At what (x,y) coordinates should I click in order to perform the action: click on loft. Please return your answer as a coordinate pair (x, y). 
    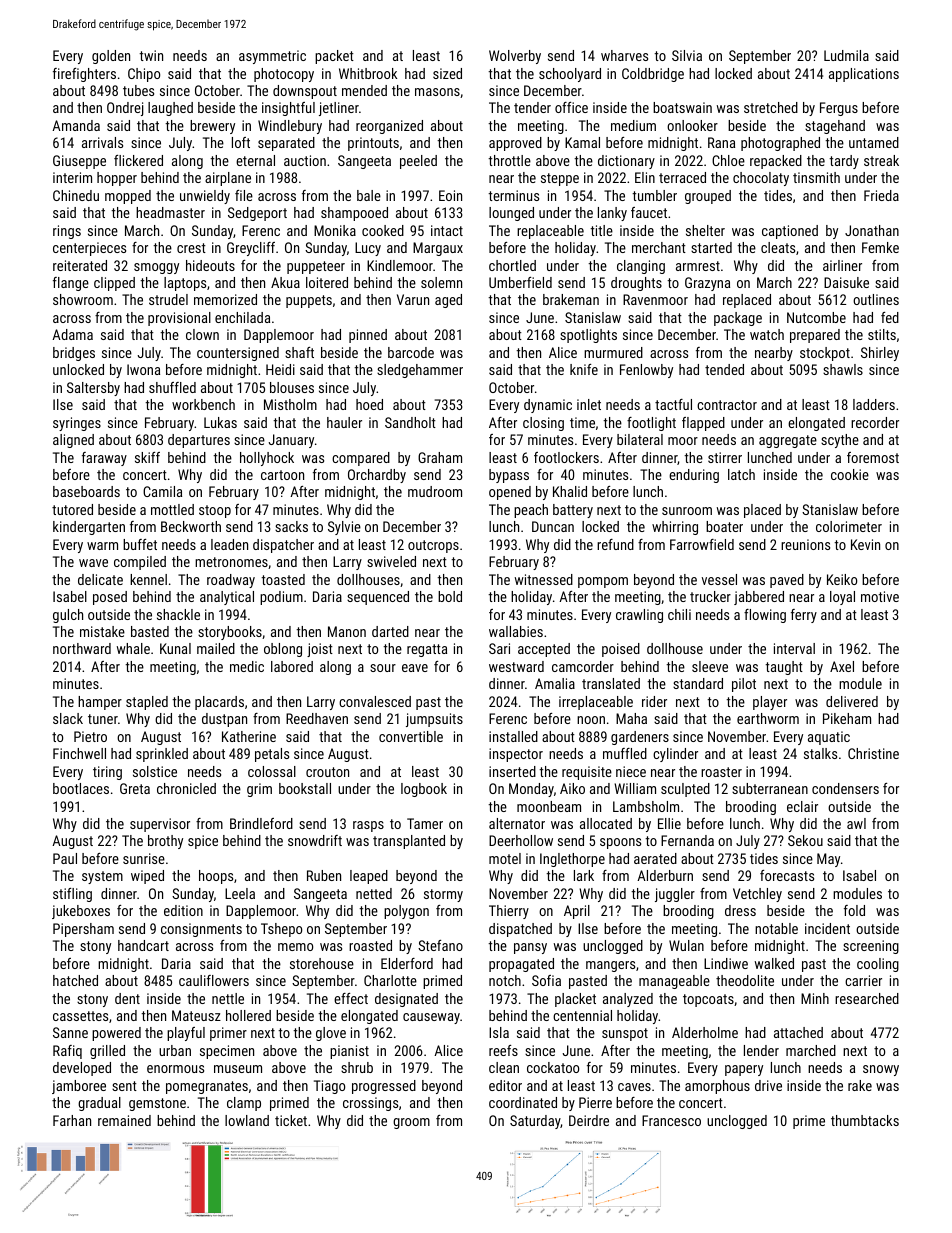
    Looking at the image, I should click on (241, 142).
